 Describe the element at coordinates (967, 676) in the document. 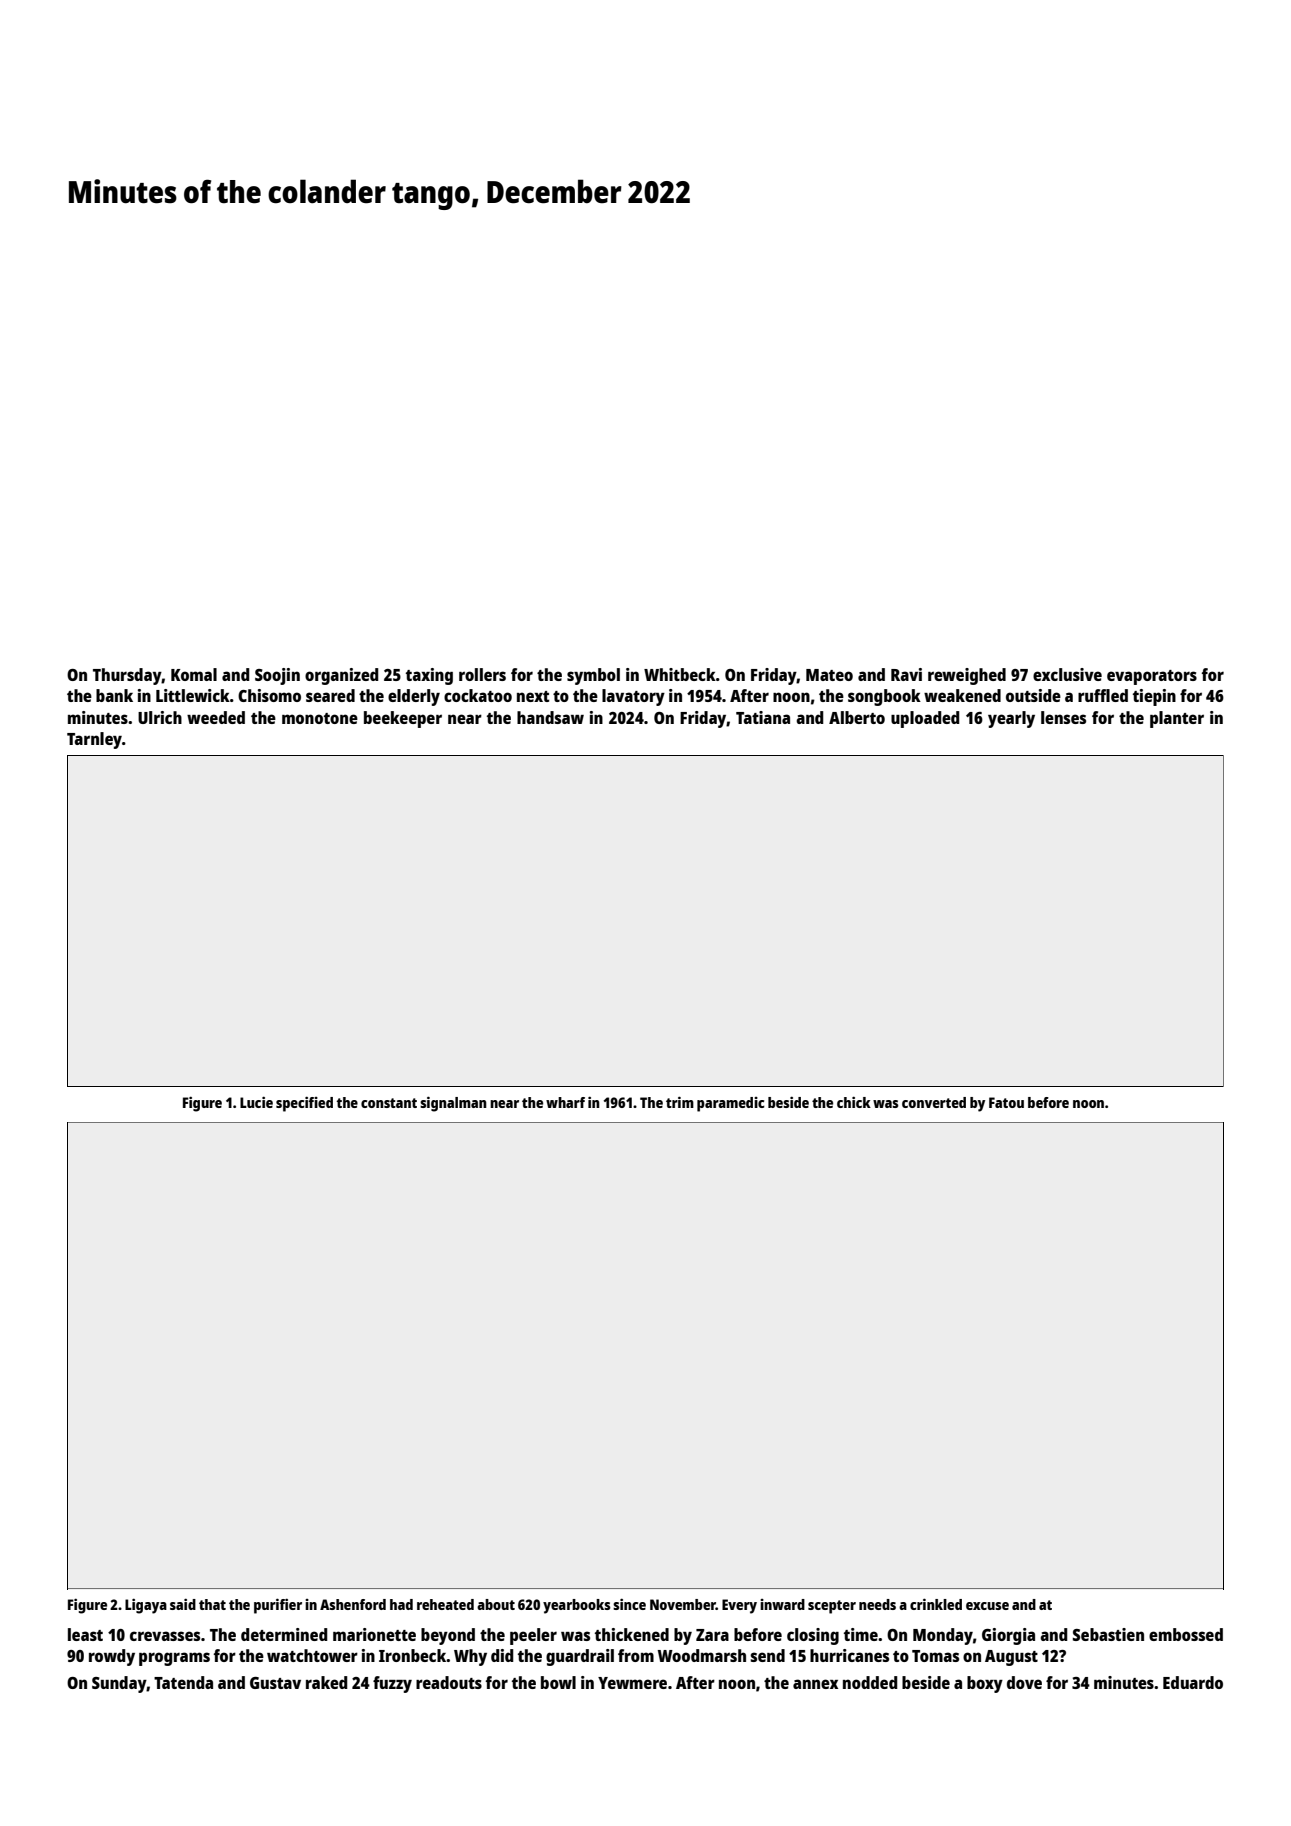

I see `reweighed` at that location.
